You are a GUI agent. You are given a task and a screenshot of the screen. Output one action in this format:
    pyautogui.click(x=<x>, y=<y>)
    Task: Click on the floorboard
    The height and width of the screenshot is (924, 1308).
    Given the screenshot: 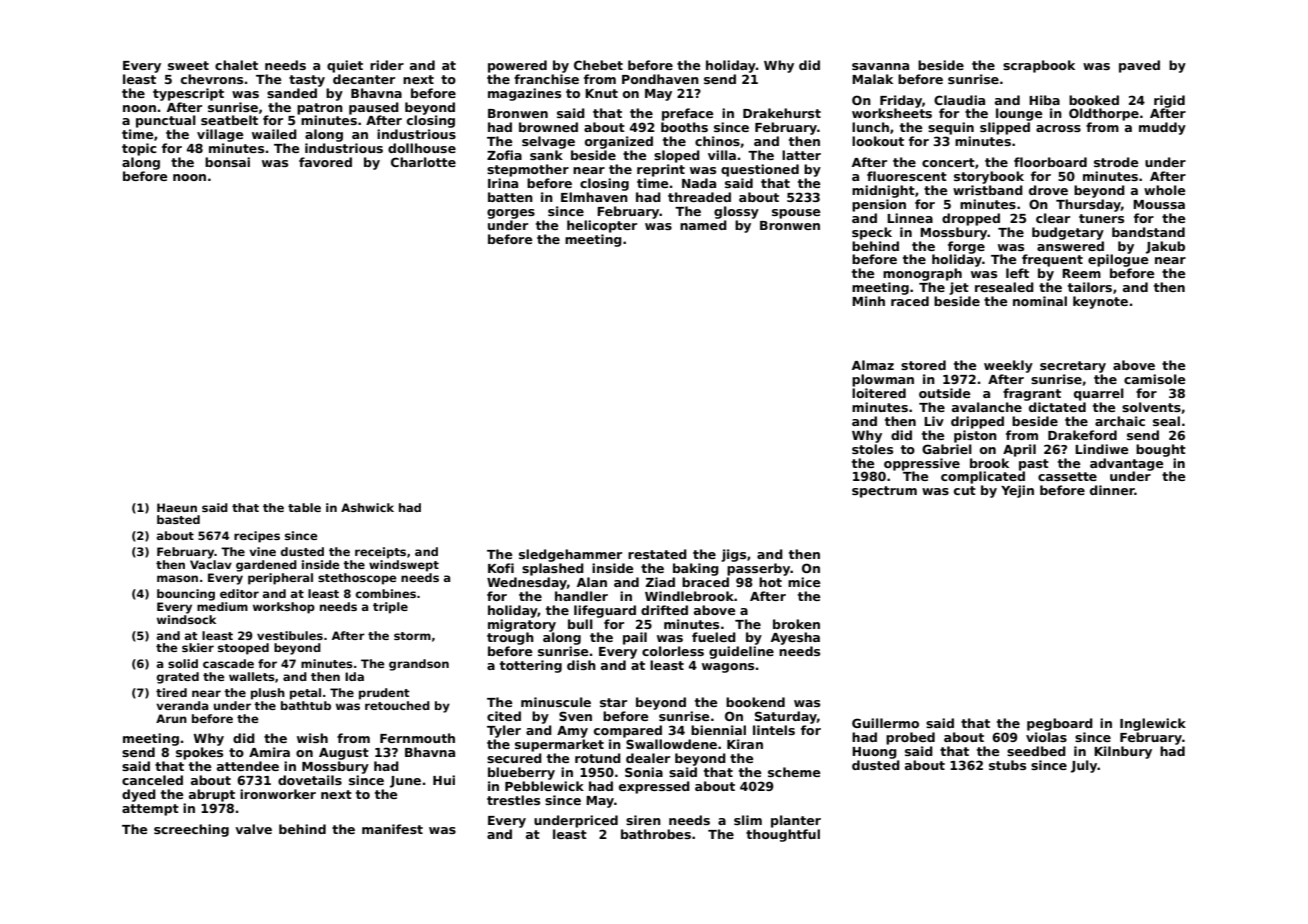 What is the action you would take?
    pyautogui.click(x=1050, y=162)
